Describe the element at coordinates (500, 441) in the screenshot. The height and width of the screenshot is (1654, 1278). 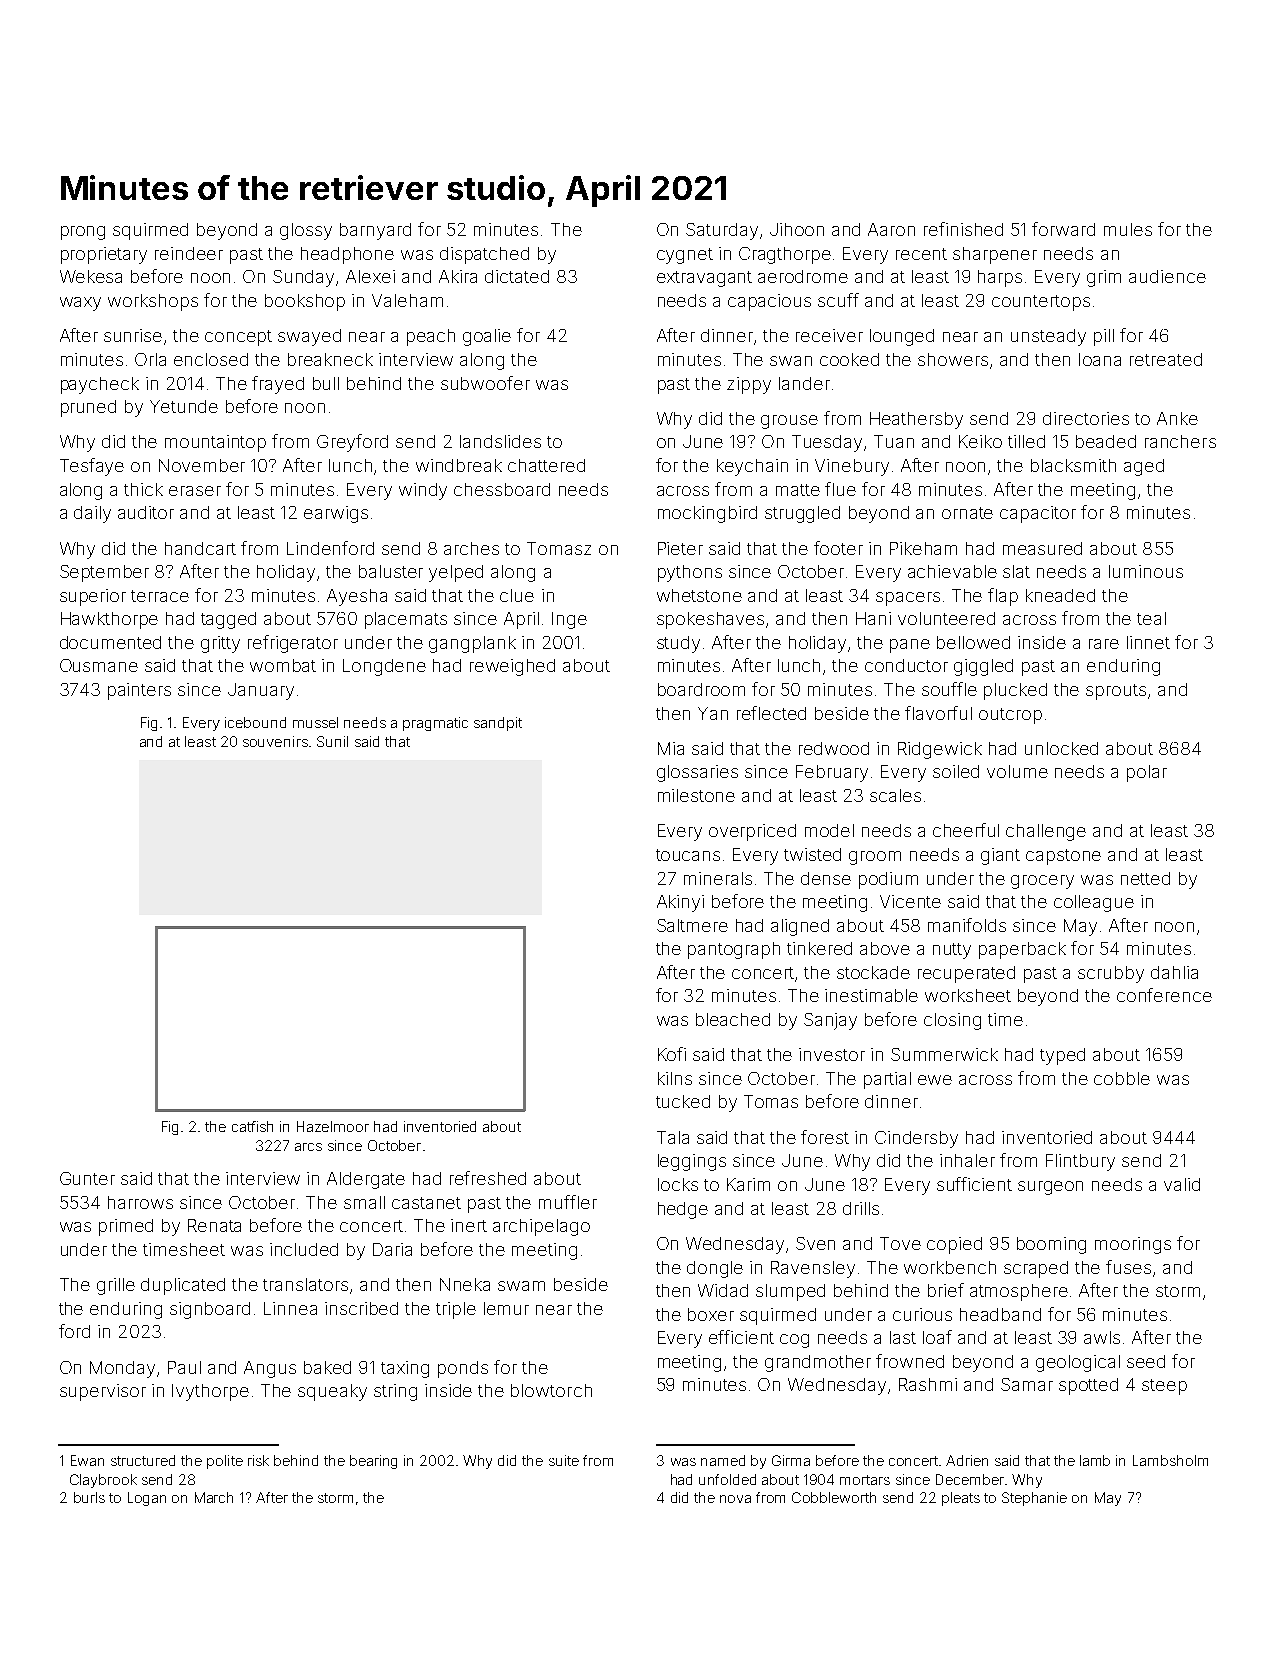
I see `landslides` at that location.
